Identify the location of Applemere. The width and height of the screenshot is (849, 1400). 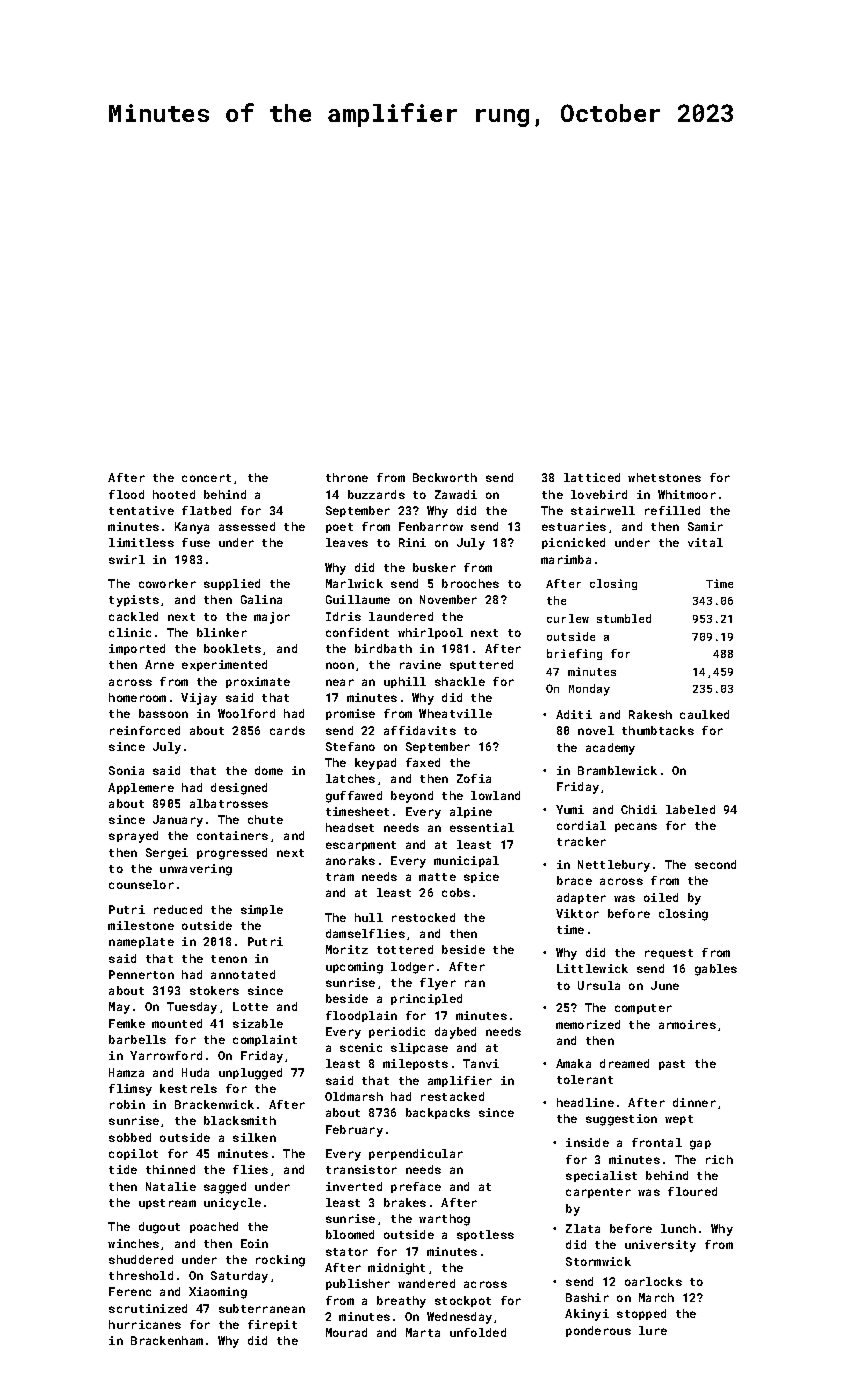
(141, 788).
